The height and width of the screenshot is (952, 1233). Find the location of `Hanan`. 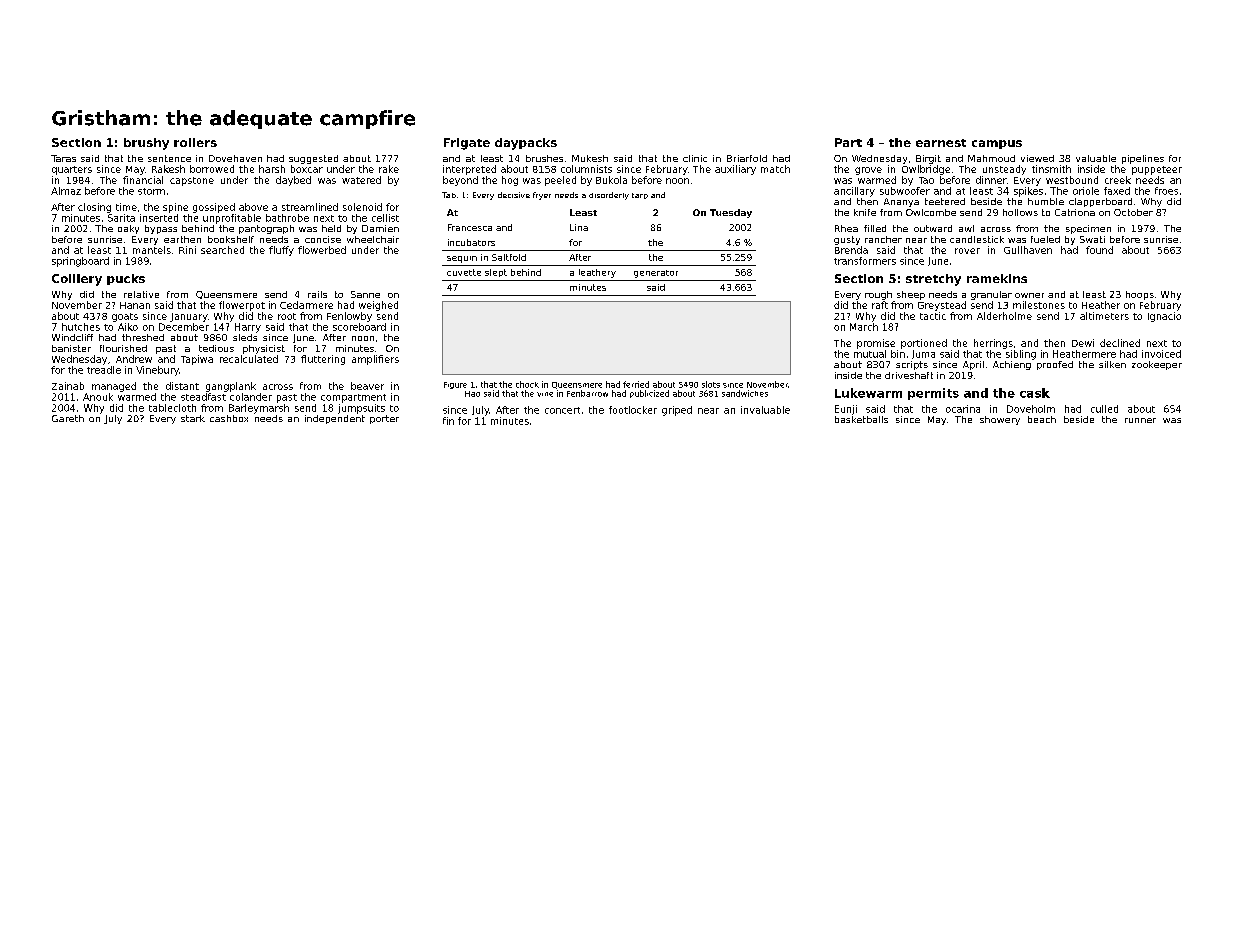

Hanan is located at coordinates (135, 305).
